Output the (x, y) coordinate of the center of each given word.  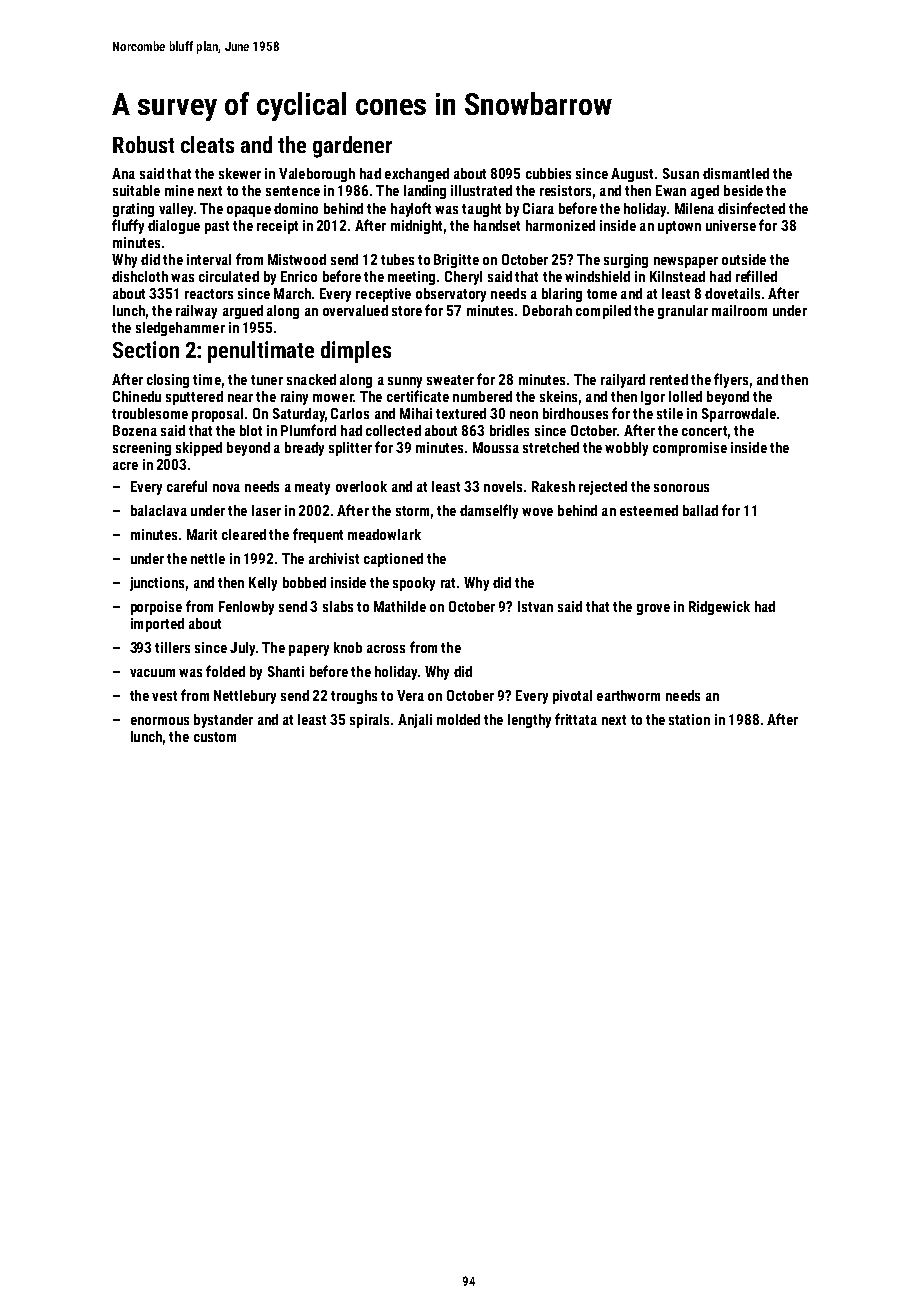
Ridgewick (719, 608)
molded (458, 719)
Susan (681, 173)
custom (215, 737)
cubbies (548, 173)
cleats (207, 144)
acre (125, 466)
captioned (393, 560)
